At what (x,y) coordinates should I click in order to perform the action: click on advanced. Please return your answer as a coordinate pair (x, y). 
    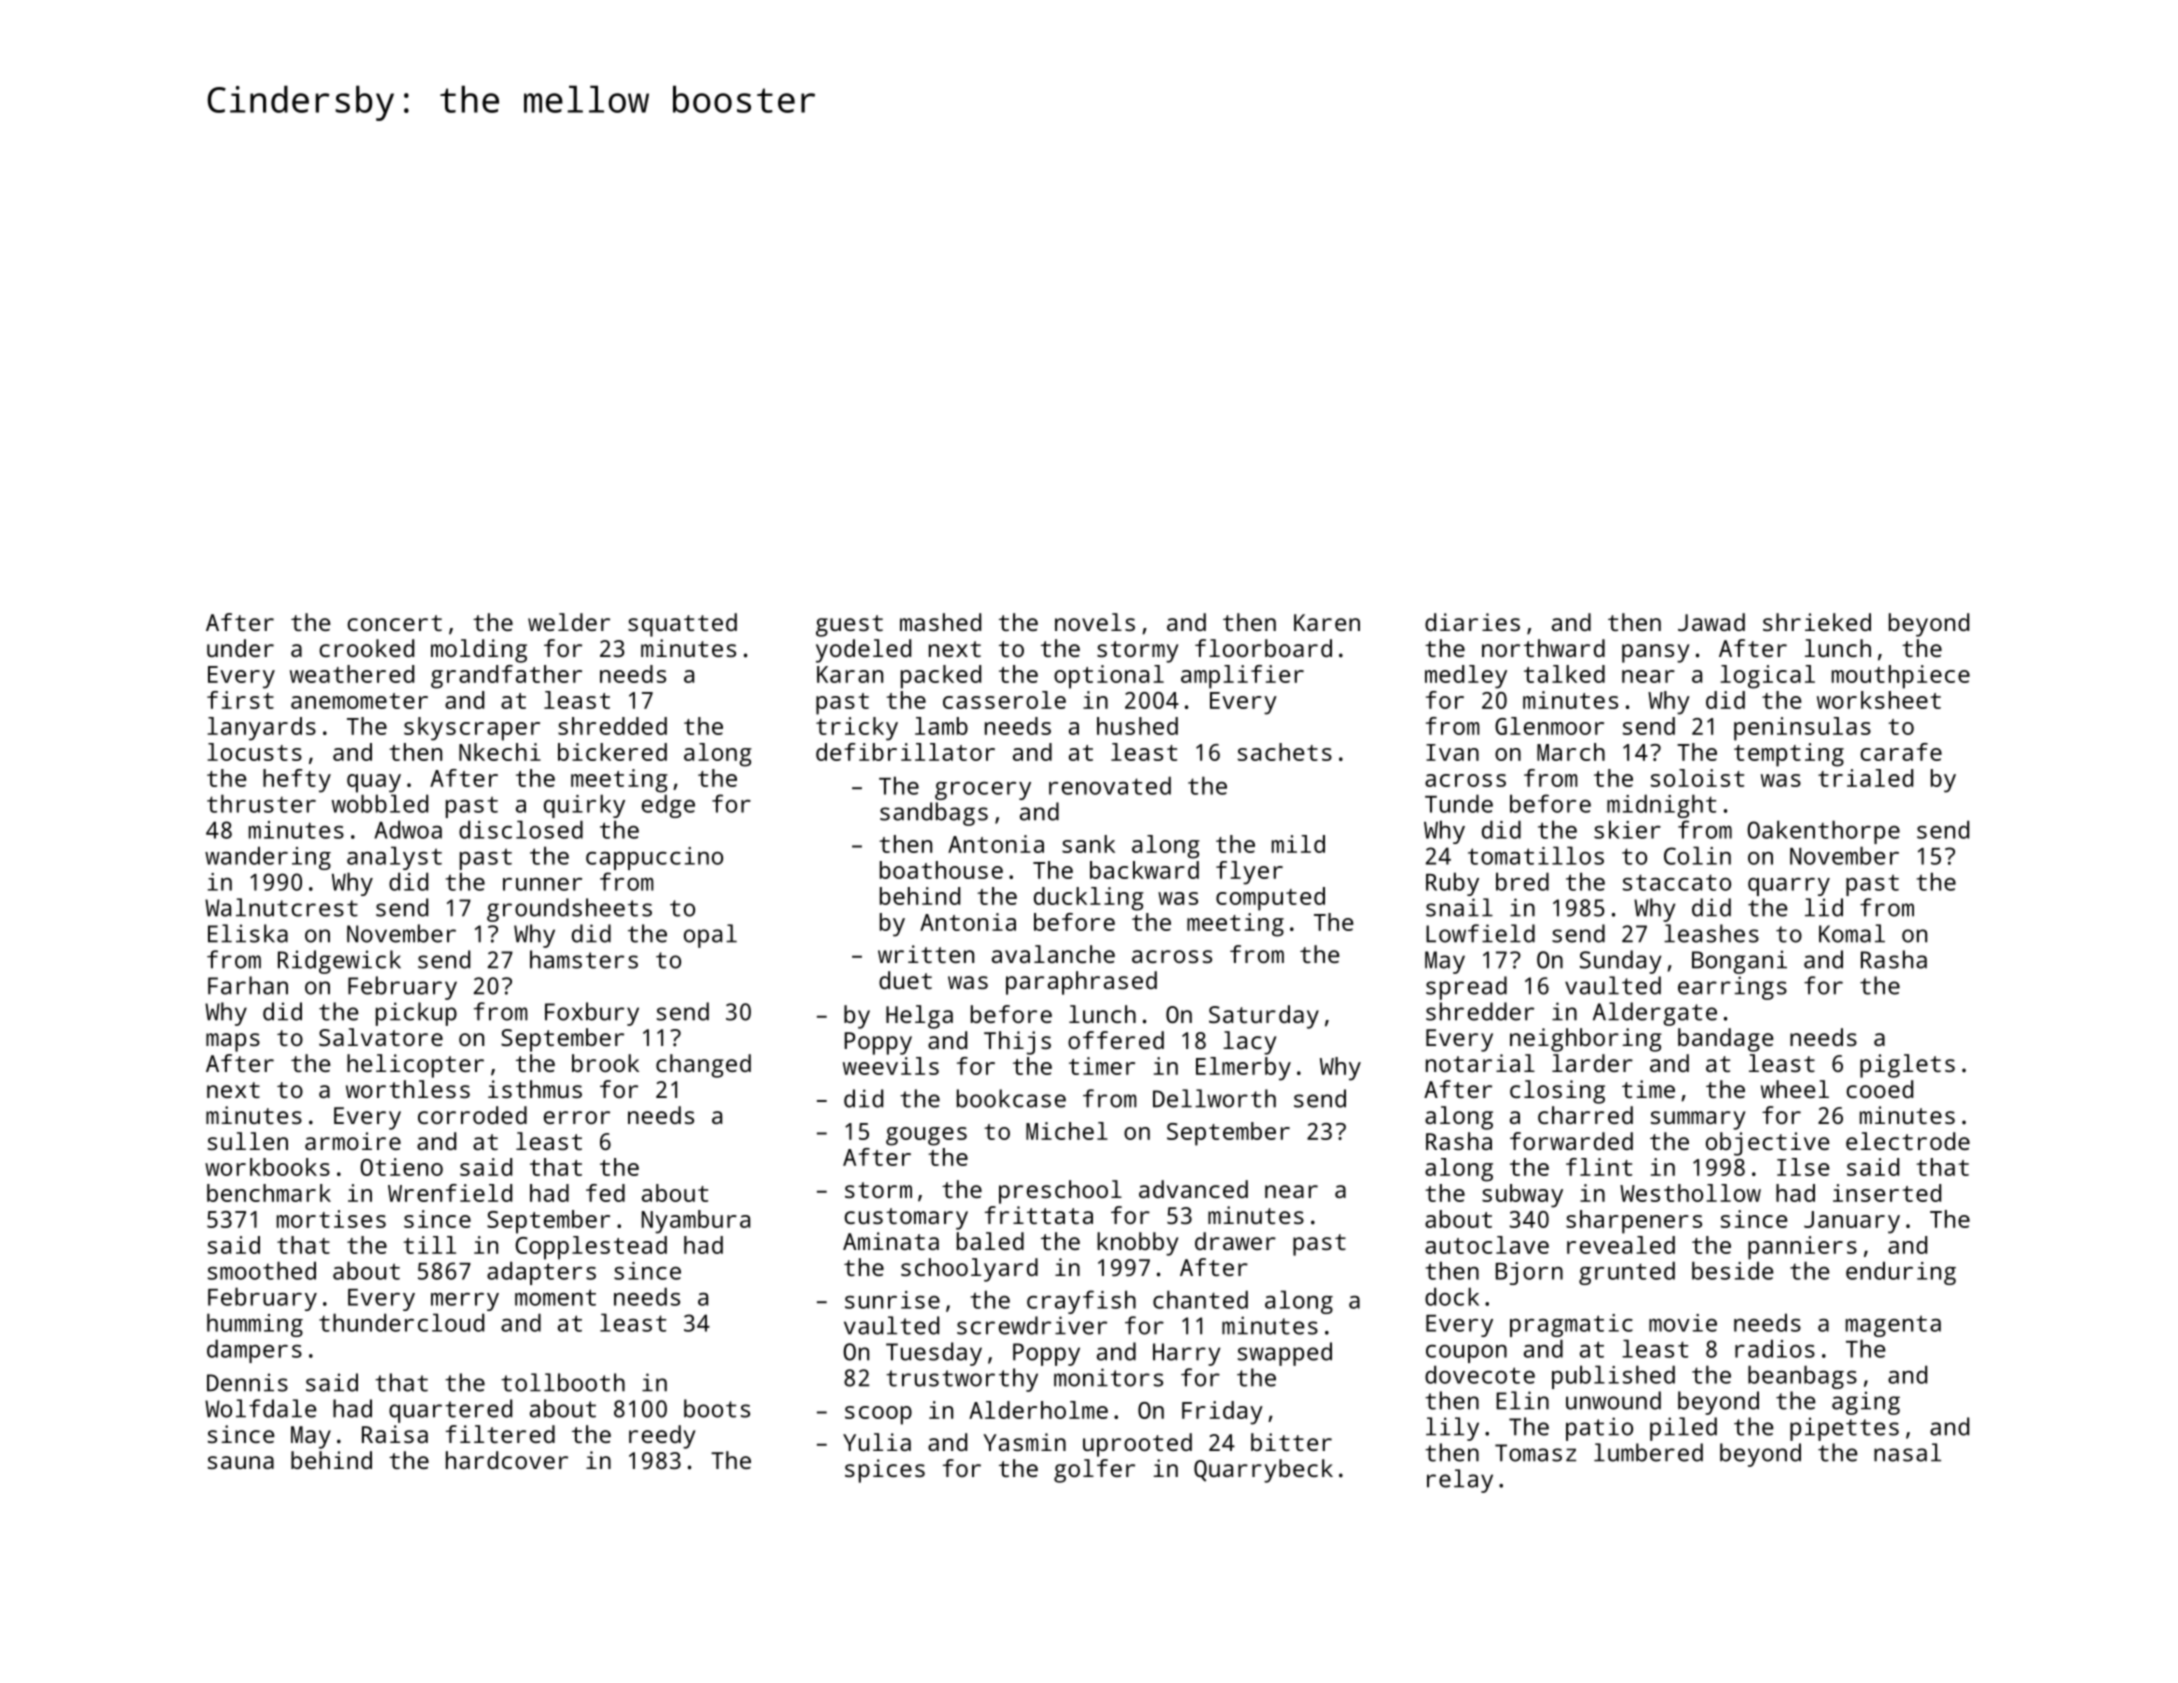
    Looking at the image, I should click on (1193, 1189).
